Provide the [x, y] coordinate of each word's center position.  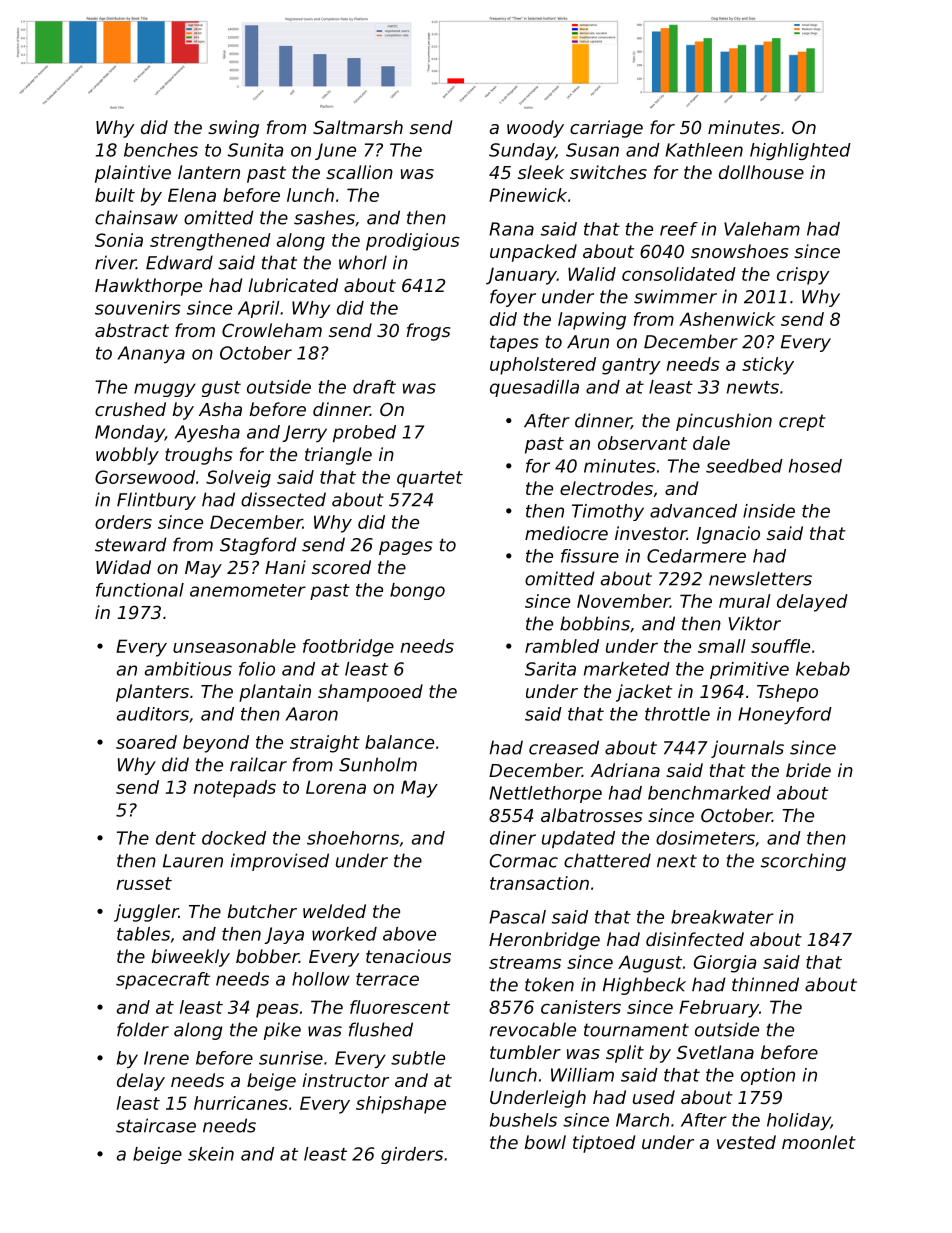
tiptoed [604, 1144]
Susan [592, 150]
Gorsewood [145, 477]
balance [399, 742]
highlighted [800, 151]
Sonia [119, 240]
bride [808, 770]
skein [211, 1154]
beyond [216, 744]
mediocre [566, 533]
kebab [823, 669]
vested [746, 1142]
